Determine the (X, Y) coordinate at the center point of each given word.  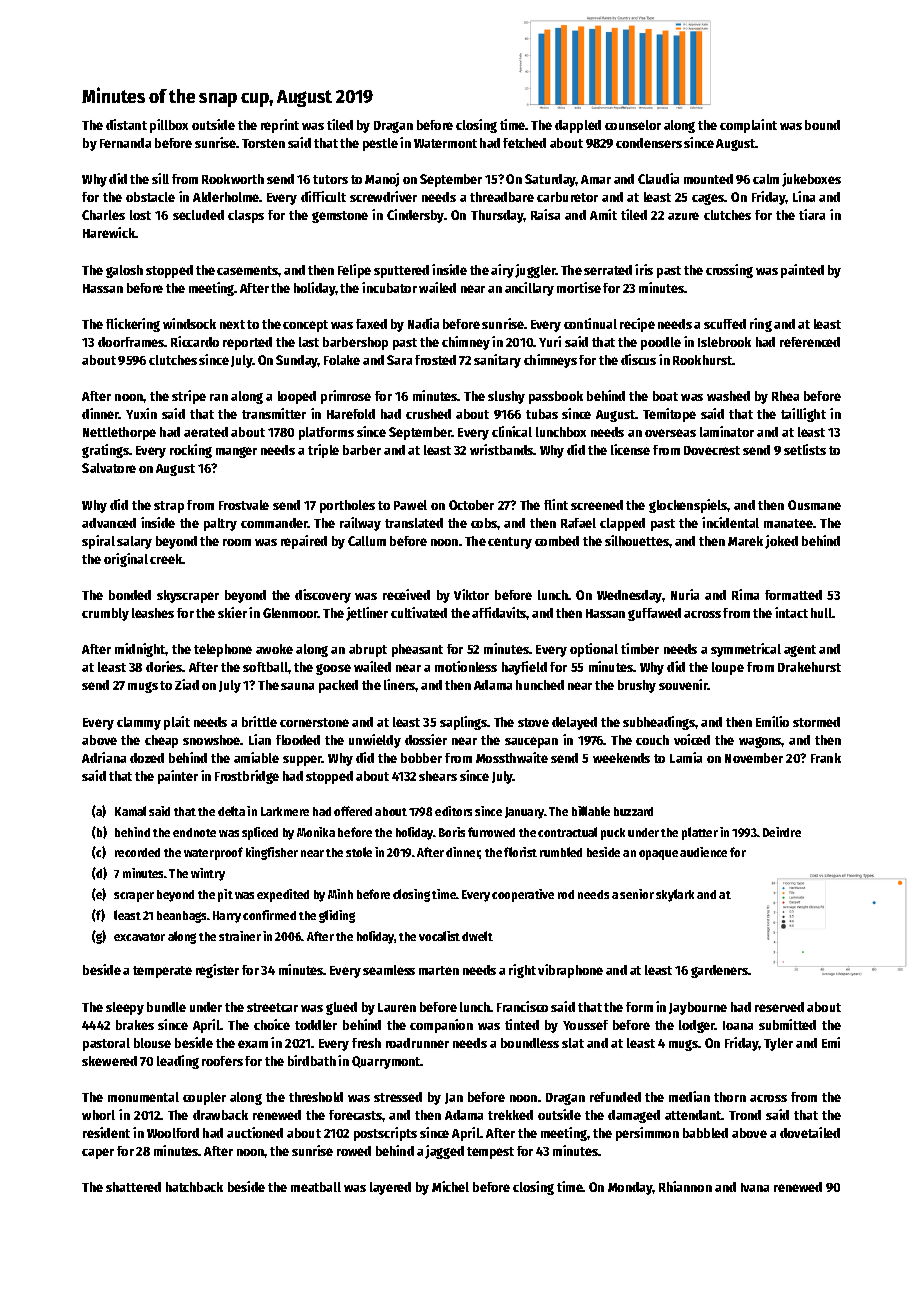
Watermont (445, 143)
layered (390, 1188)
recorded (137, 852)
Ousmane (814, 505)
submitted (787, 1024)
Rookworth (233, 179)
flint (556, 504)
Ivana (755, 1187)
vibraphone (570, 971)
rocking (191, 451)
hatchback (194, 1187)
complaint (748, 126)
